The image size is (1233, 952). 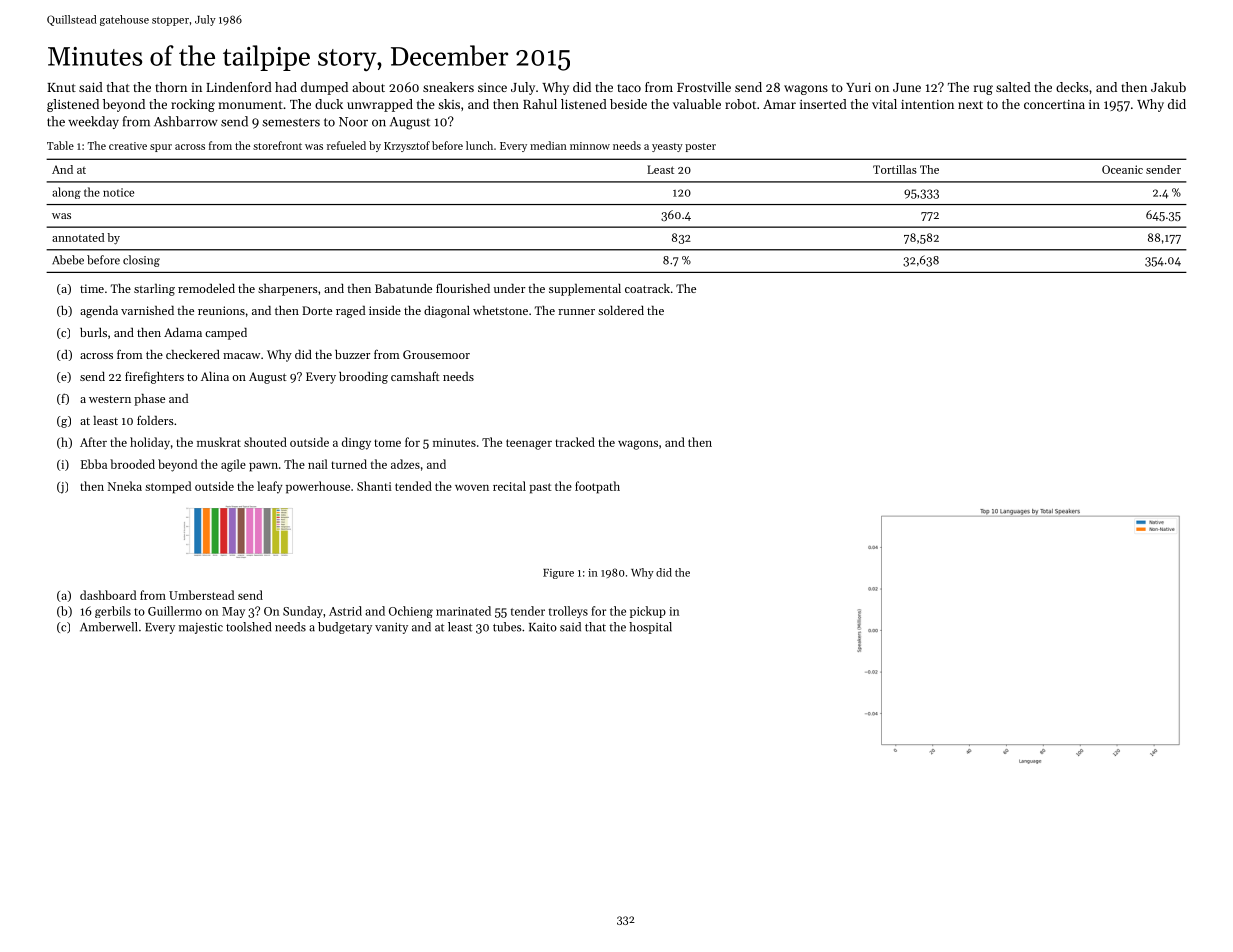 I want to click on poster, so click(x=700, y=147).
